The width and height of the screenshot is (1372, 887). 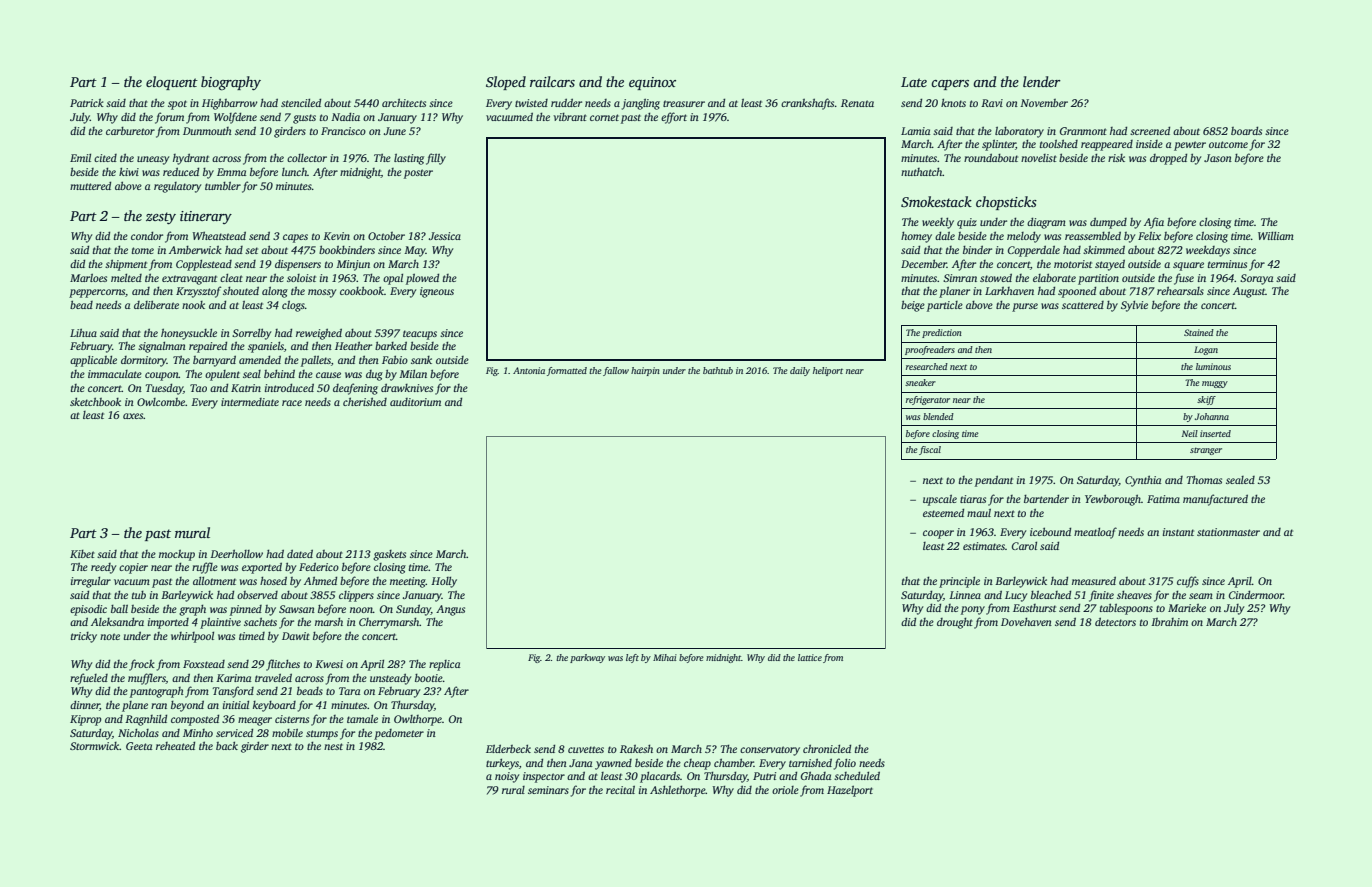 I want to click on Smokestack, so click(x=936, y=201).
